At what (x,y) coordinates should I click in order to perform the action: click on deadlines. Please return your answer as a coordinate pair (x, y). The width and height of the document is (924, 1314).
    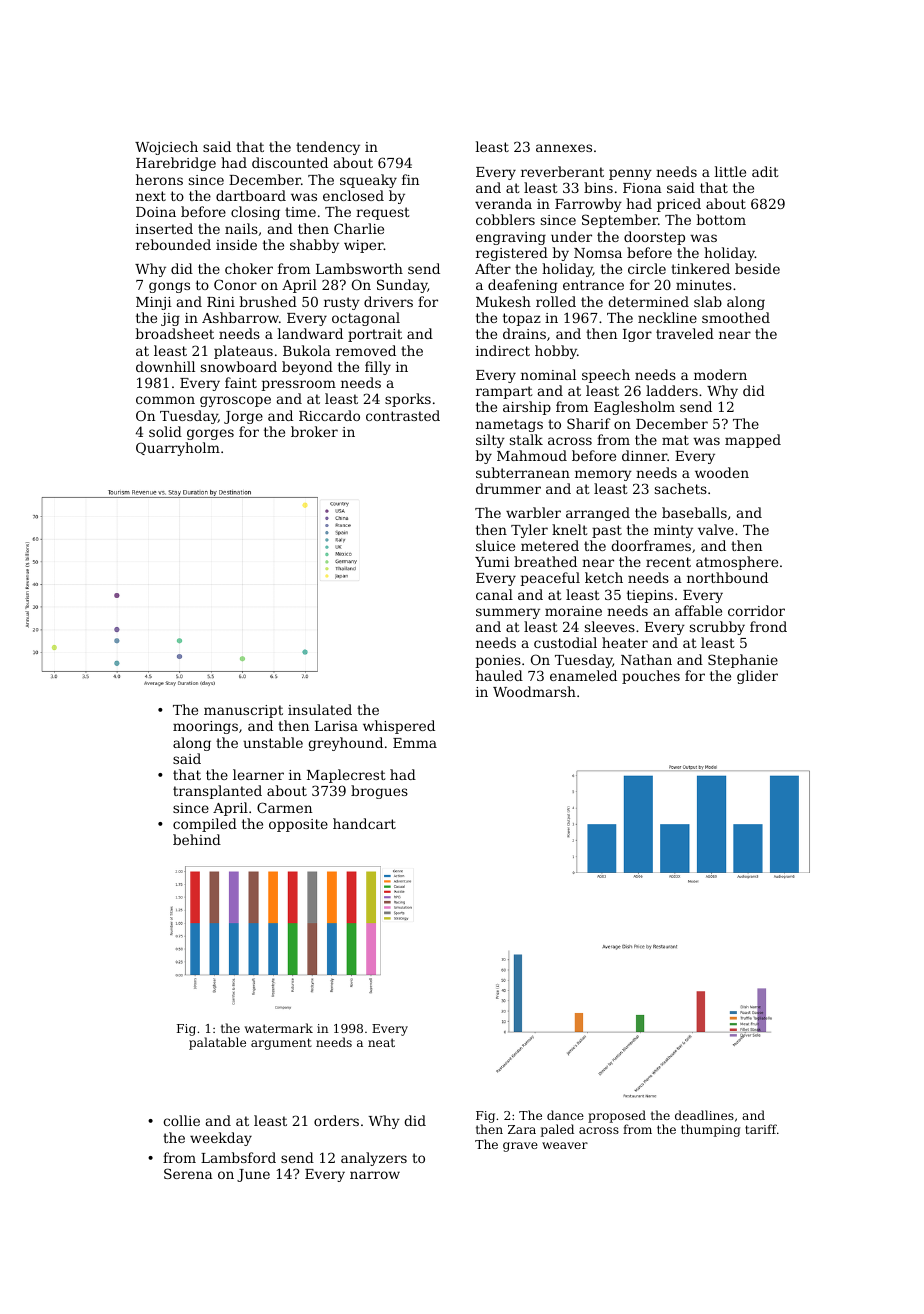
    Looking at the image, I should click on (704, 1115).
